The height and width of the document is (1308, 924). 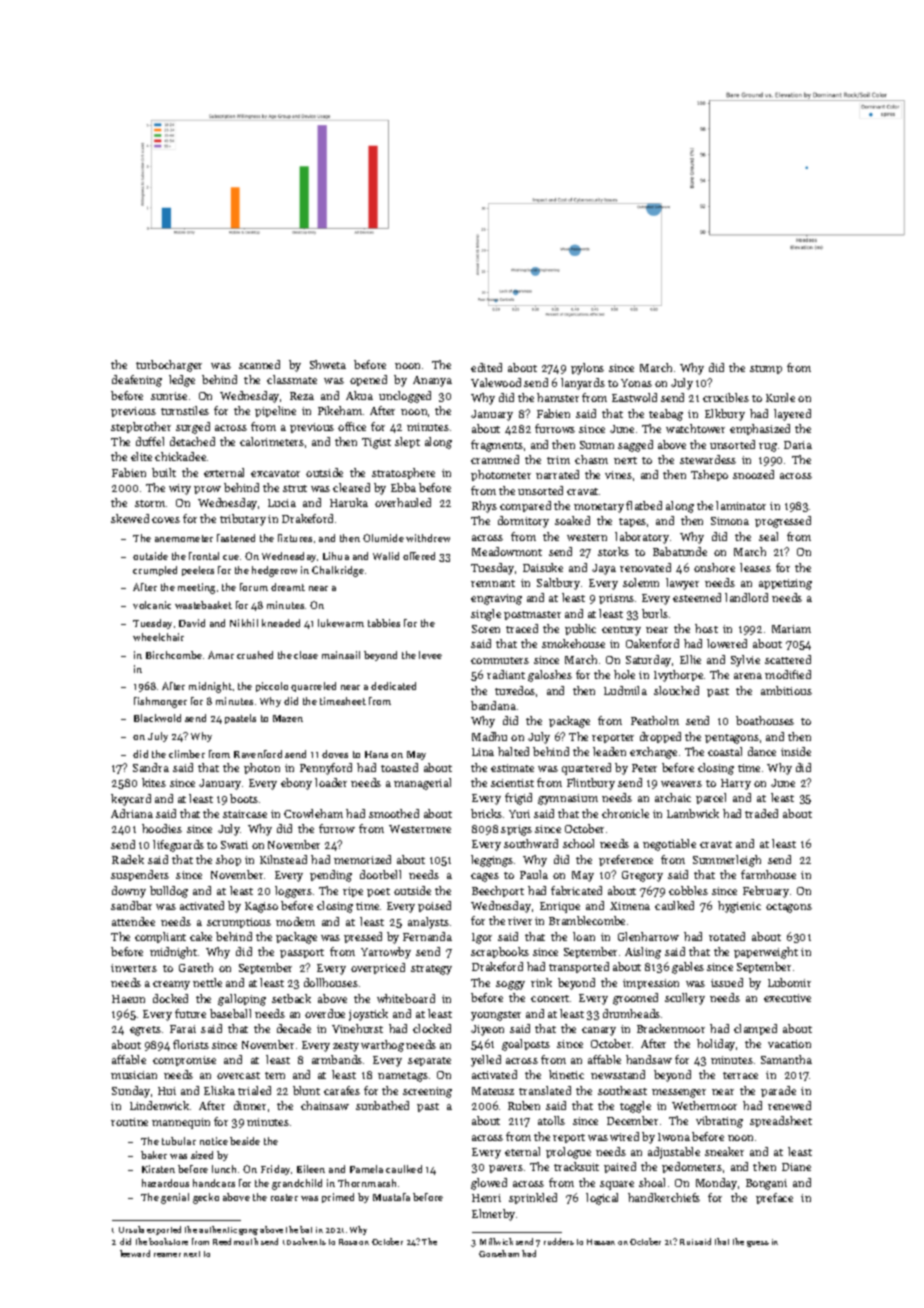 I want to click on crumpled, so click(x=155, y=571).
